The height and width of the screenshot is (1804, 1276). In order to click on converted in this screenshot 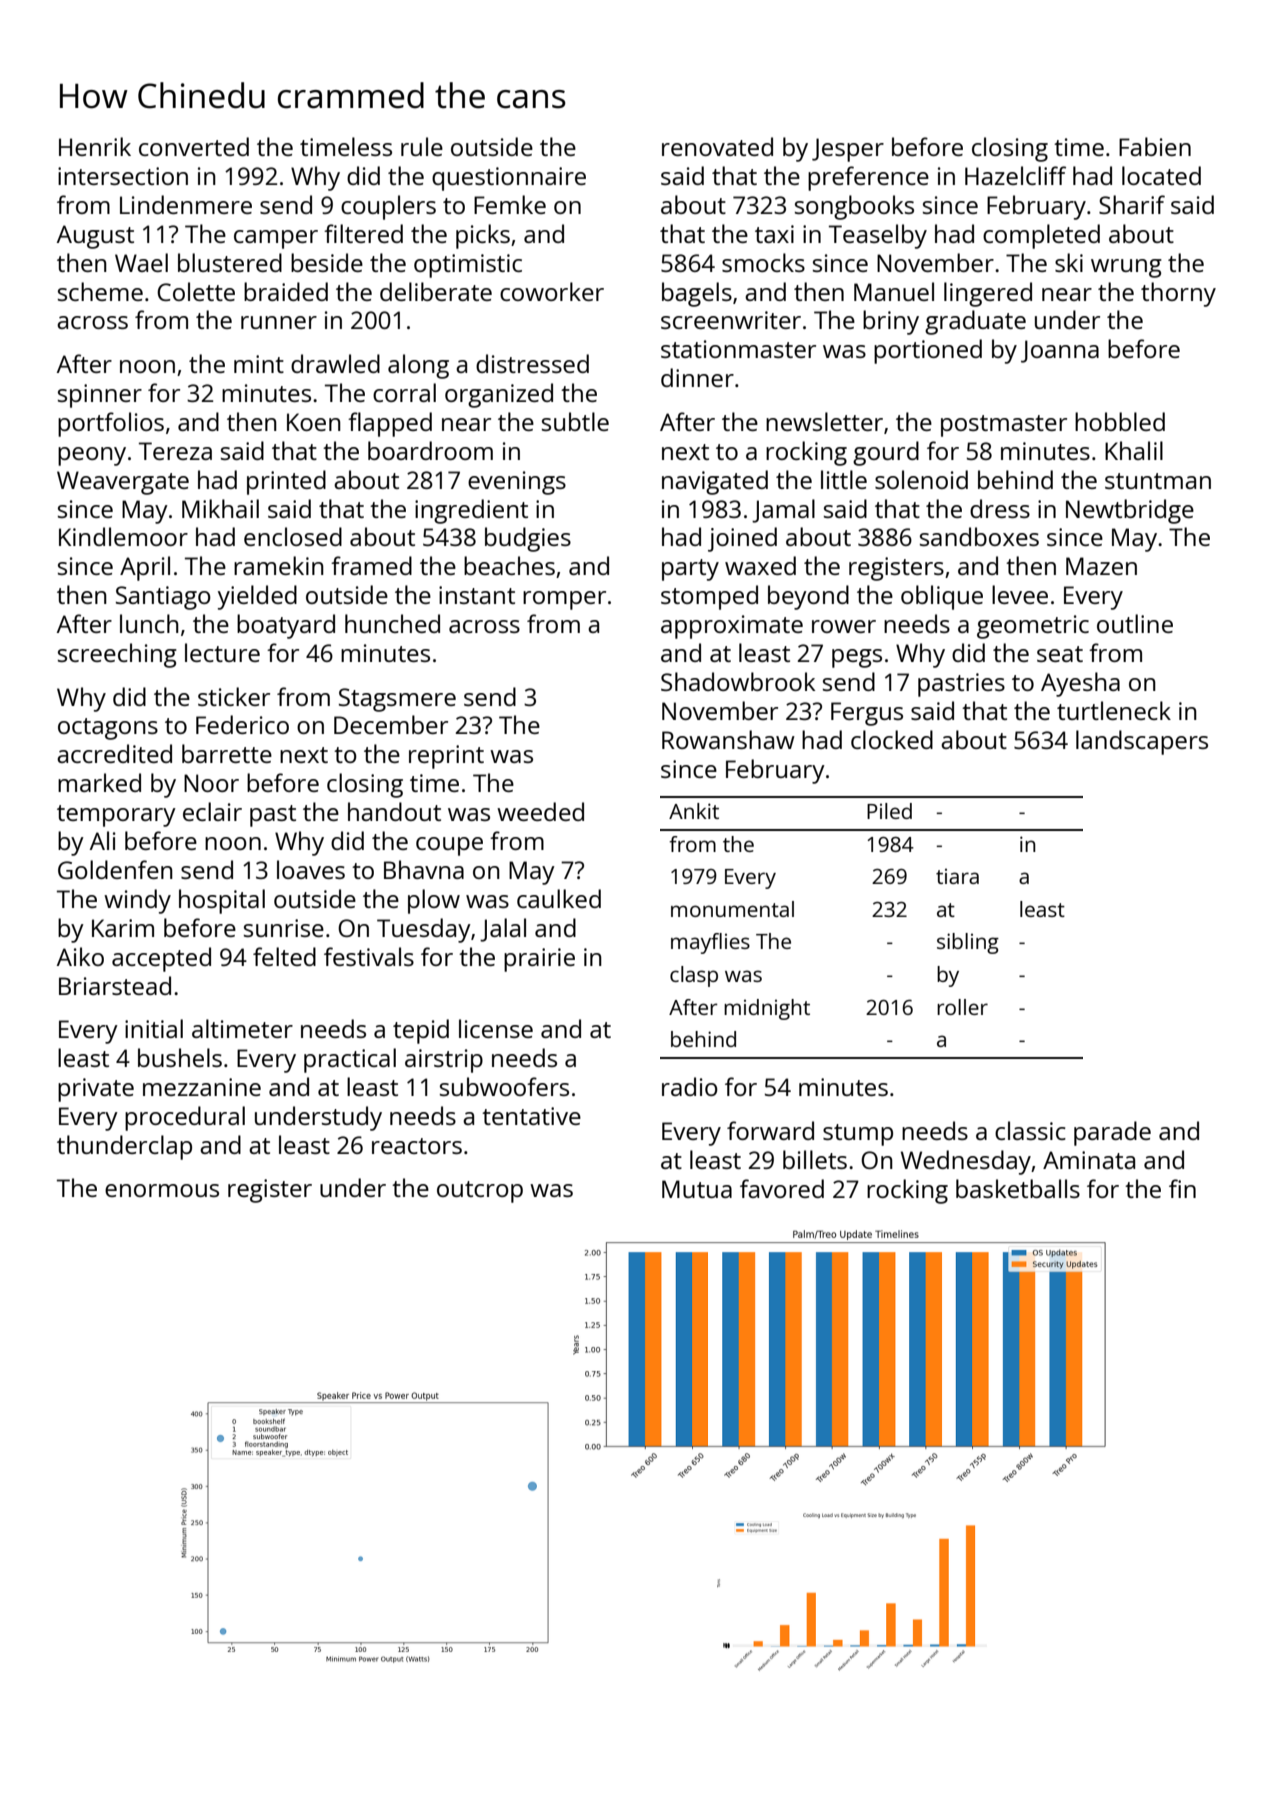, I will do `click(194, 146)`.
